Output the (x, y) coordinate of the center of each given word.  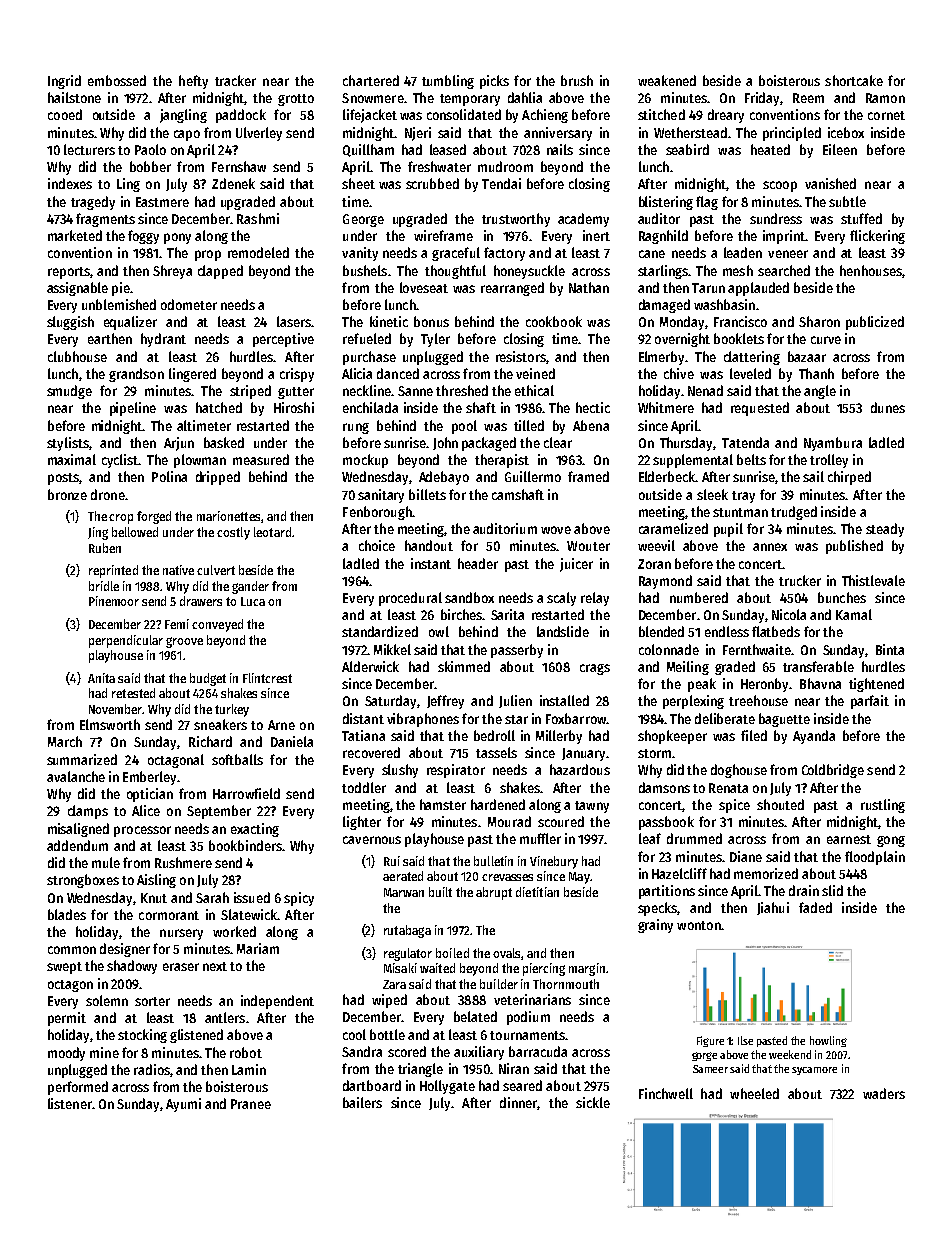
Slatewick (249, 914)
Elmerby (661, 358)
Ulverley (259, 134)
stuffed (861, 218)
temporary (470, 100)
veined (535, 373)
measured (261, 459)
